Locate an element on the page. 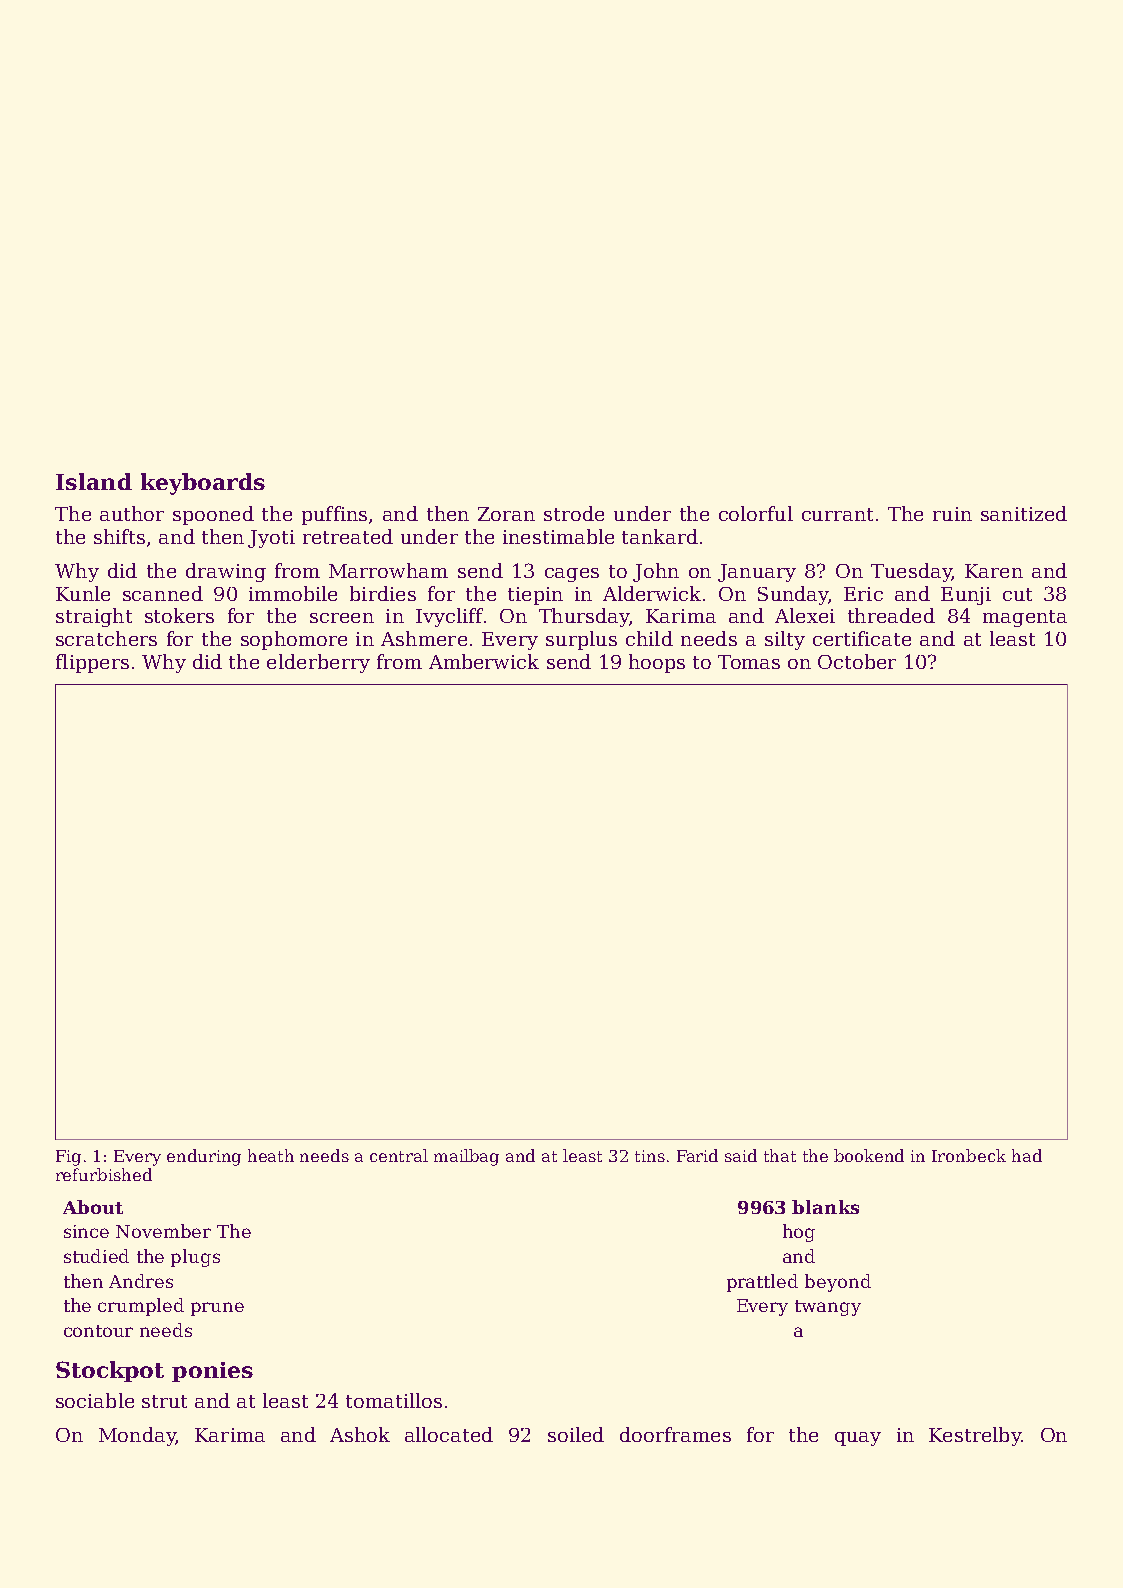  enduring is located at coordinates (204, 1157).
